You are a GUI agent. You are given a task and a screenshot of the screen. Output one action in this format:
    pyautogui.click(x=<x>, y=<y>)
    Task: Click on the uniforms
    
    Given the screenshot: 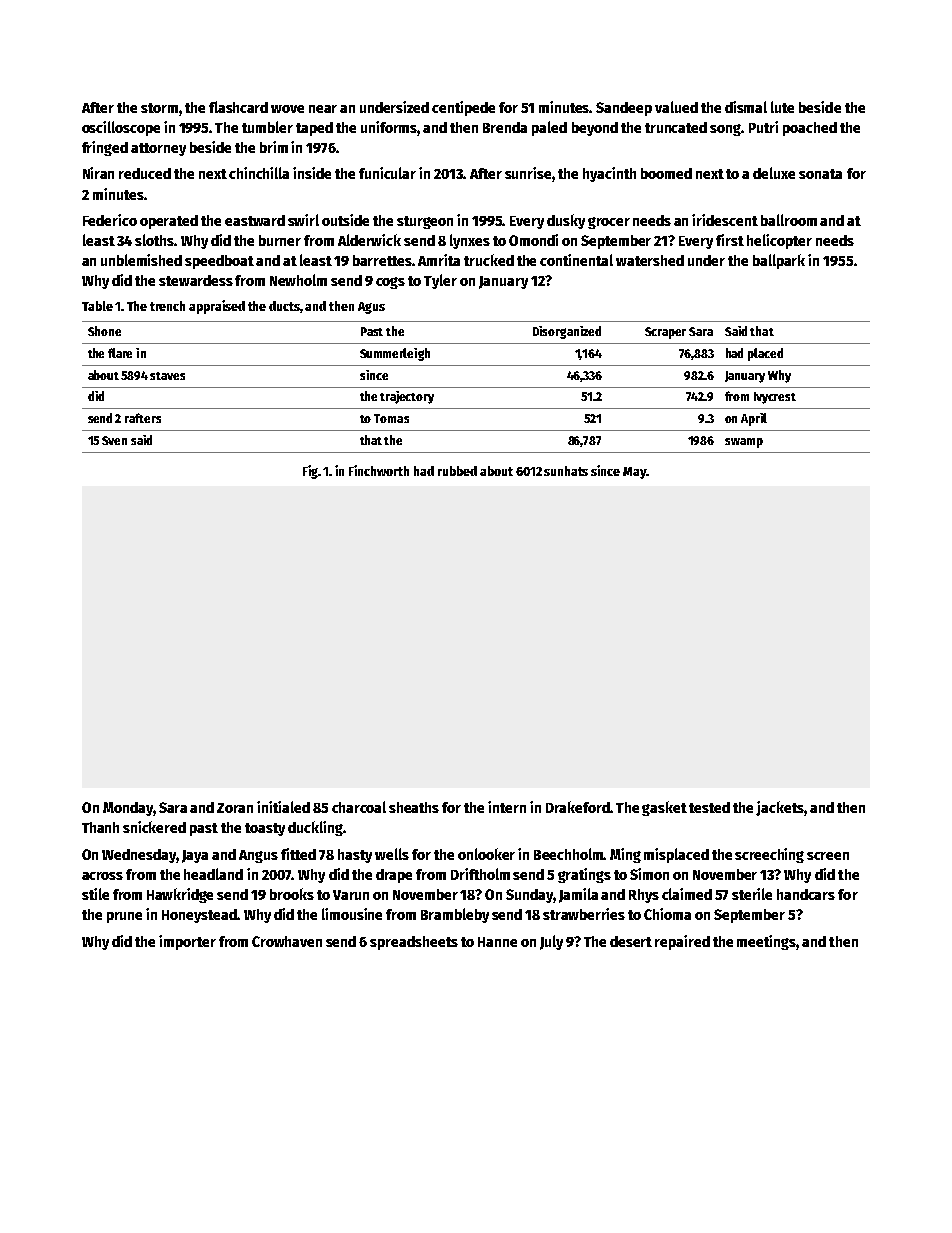 What is the action you would take?
    pyautogui.click(x=389, y=128)
